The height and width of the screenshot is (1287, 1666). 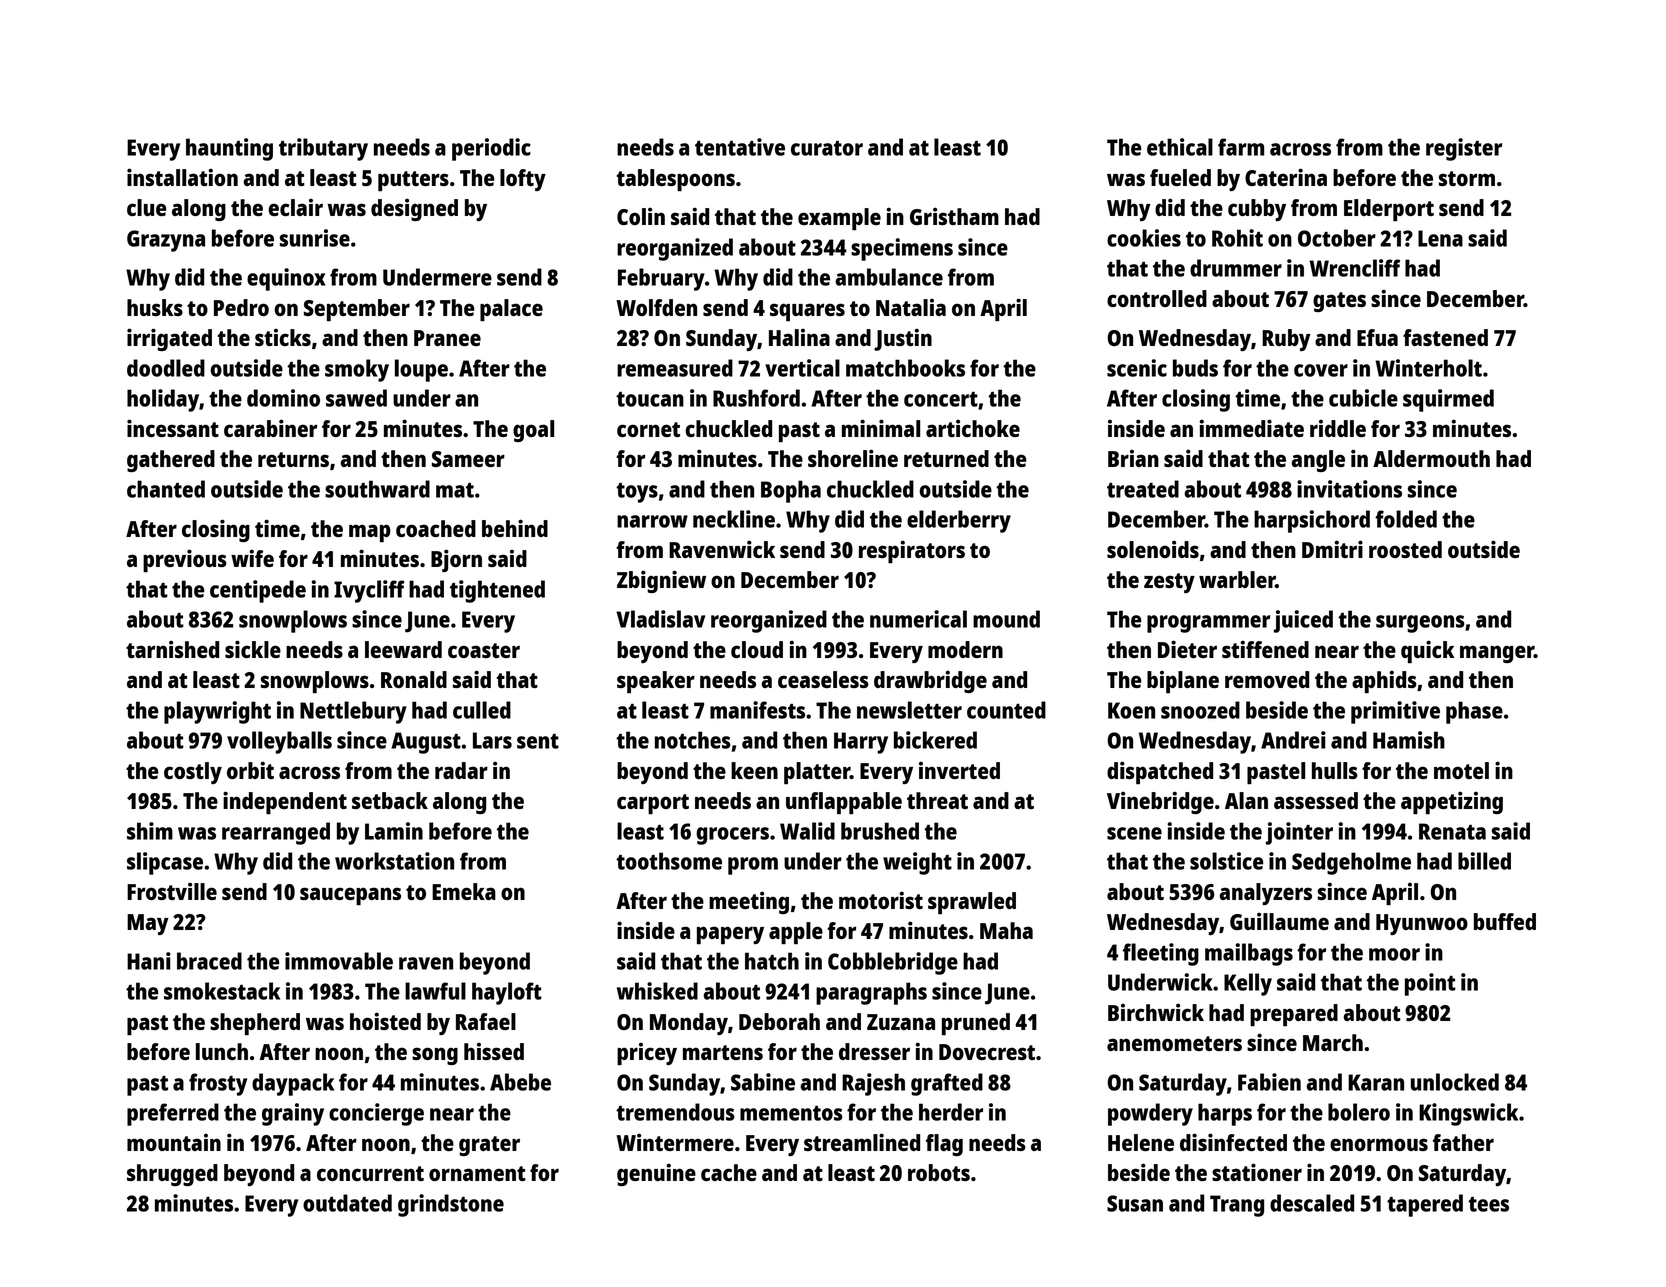 What do you see at coordinates (1251, 428) in the screenshot?
I see `immediate` at bounding box center [1251, 428].
